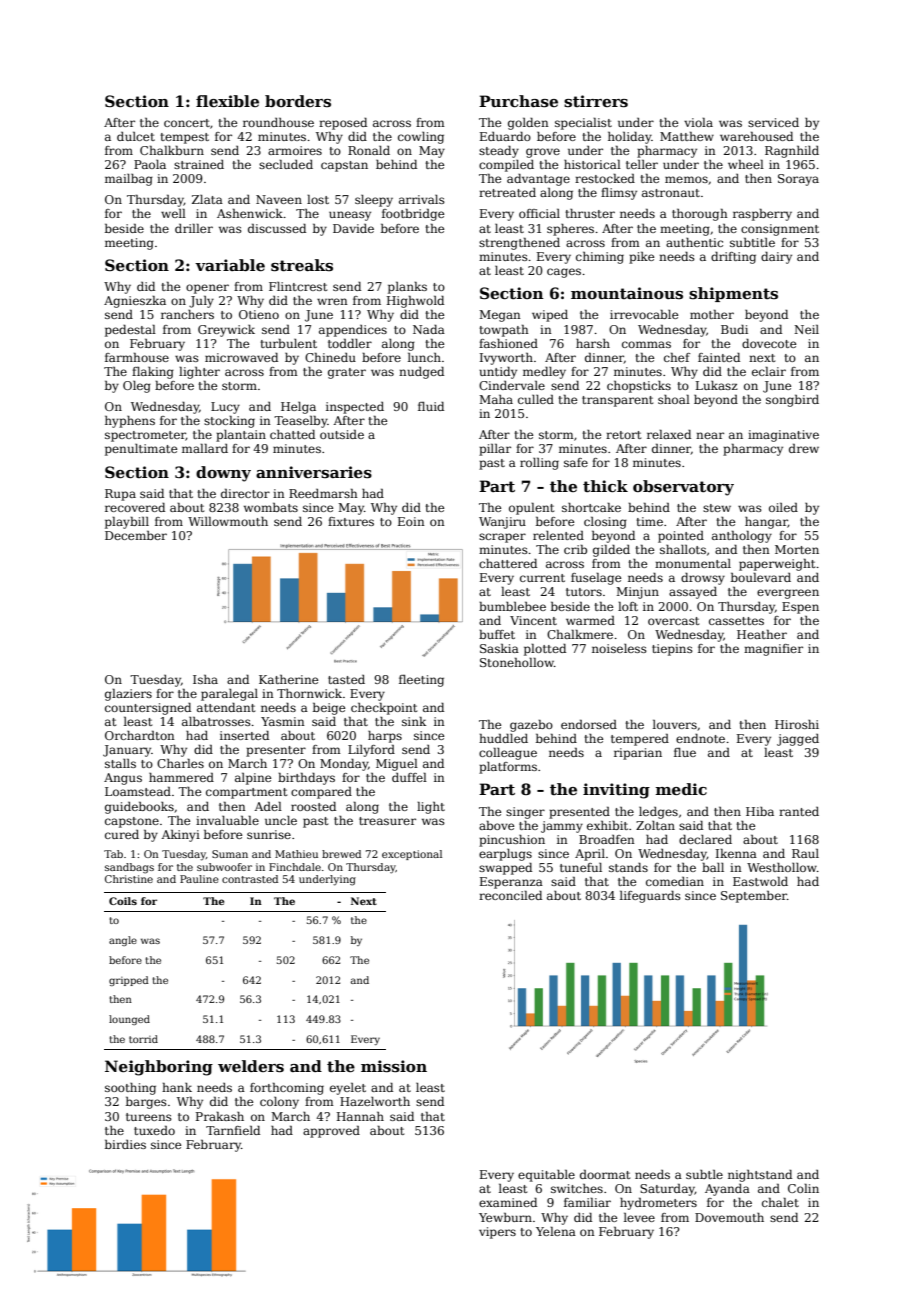 Image resolution: width=924 pixels, height=1308 pixels. Describe the element at coordinates (309, 693) in the page. I see `Thornwick` at that location.
